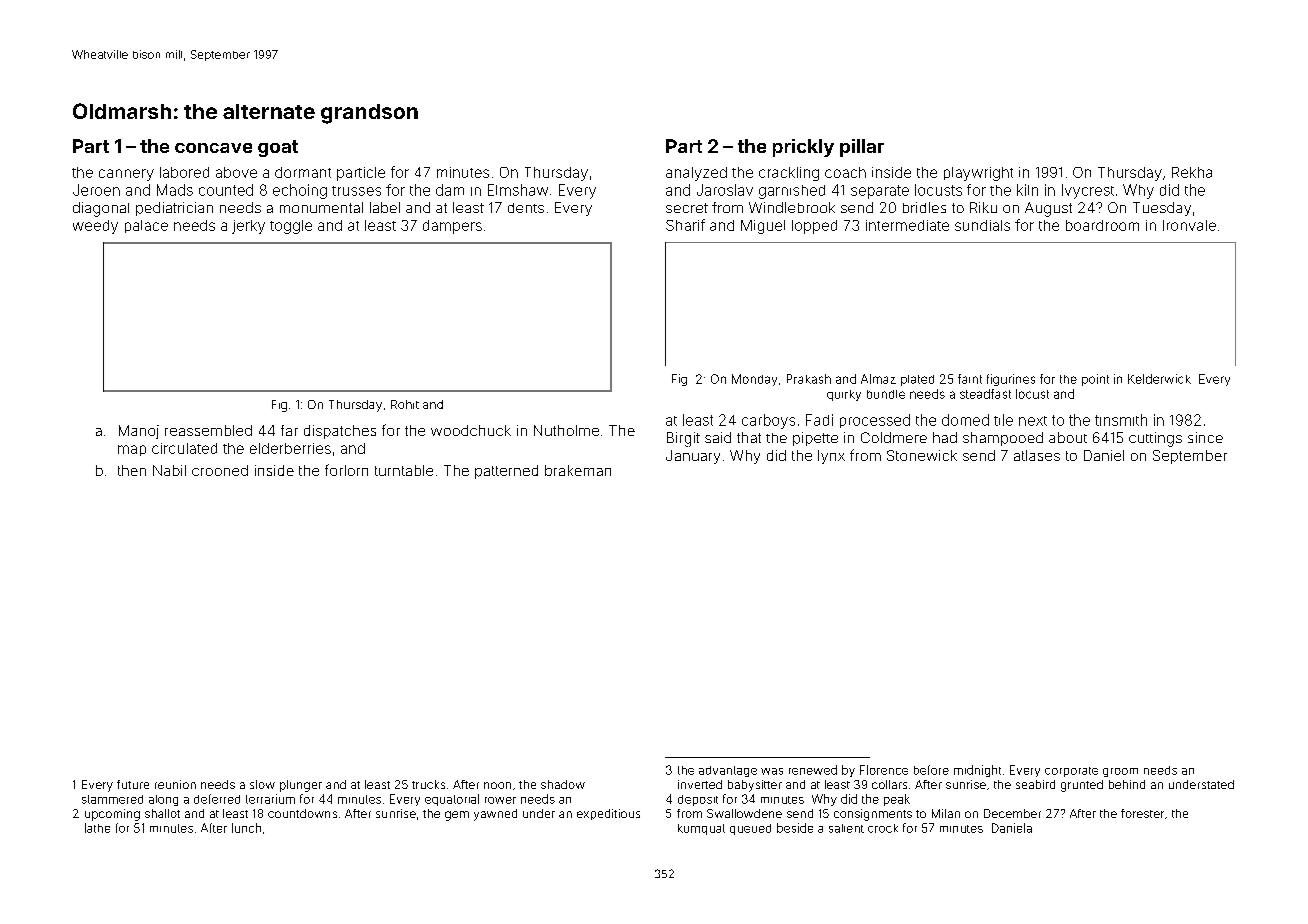 This document has width=1308, height=924. What do you see at coordinates (1159, 379) in the document?
I see `Kelderwick` at bounding box center [1159, 379].
